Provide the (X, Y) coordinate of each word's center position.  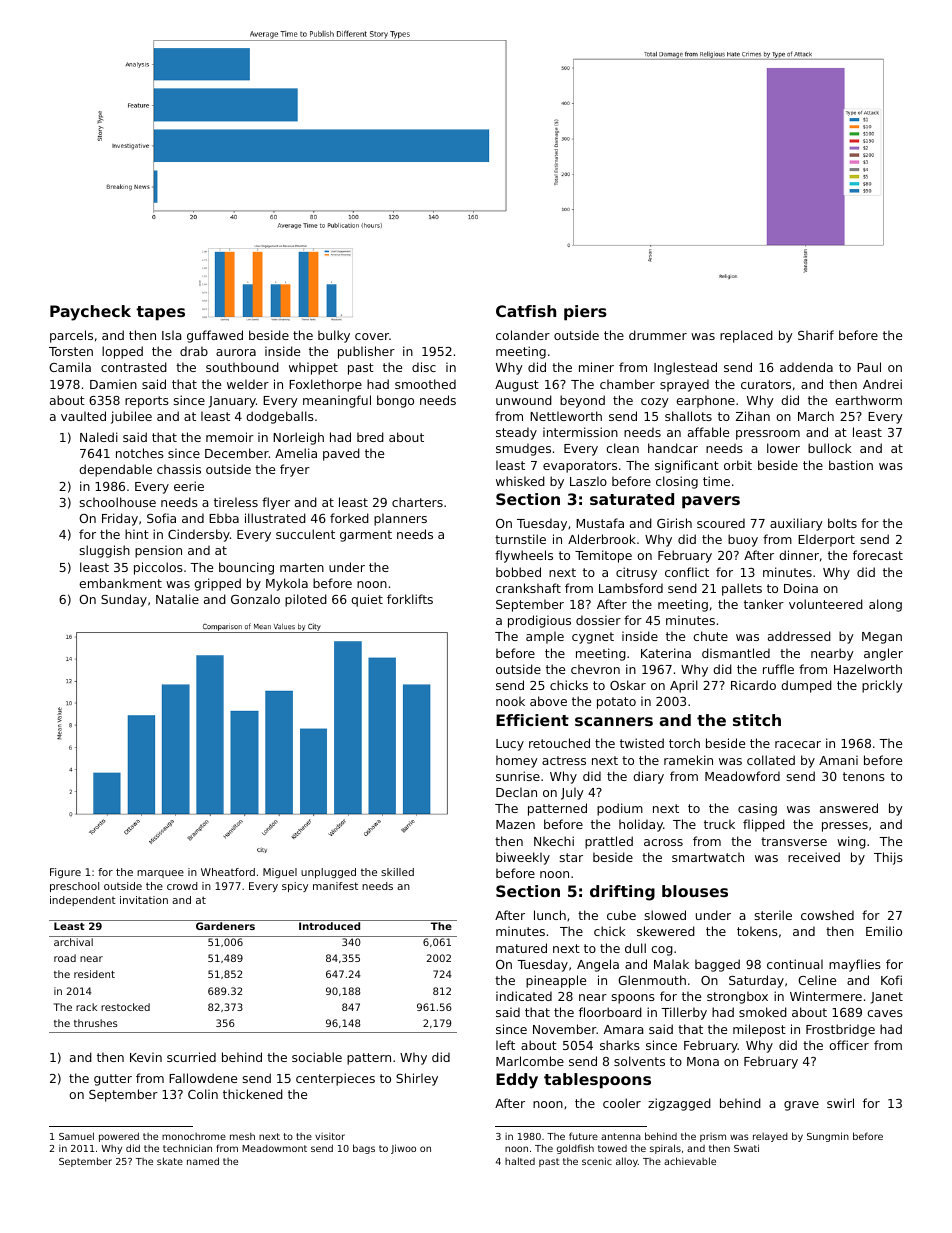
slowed (665, 915)
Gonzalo (255, 599)
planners (400, 519)
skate (170, 1161)
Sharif (816, 335)
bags (364, 1149)
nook (510, 701)
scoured (721, 523)
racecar (798, 744)
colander (523, 335)
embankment (120, 583)
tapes (160, 313)
